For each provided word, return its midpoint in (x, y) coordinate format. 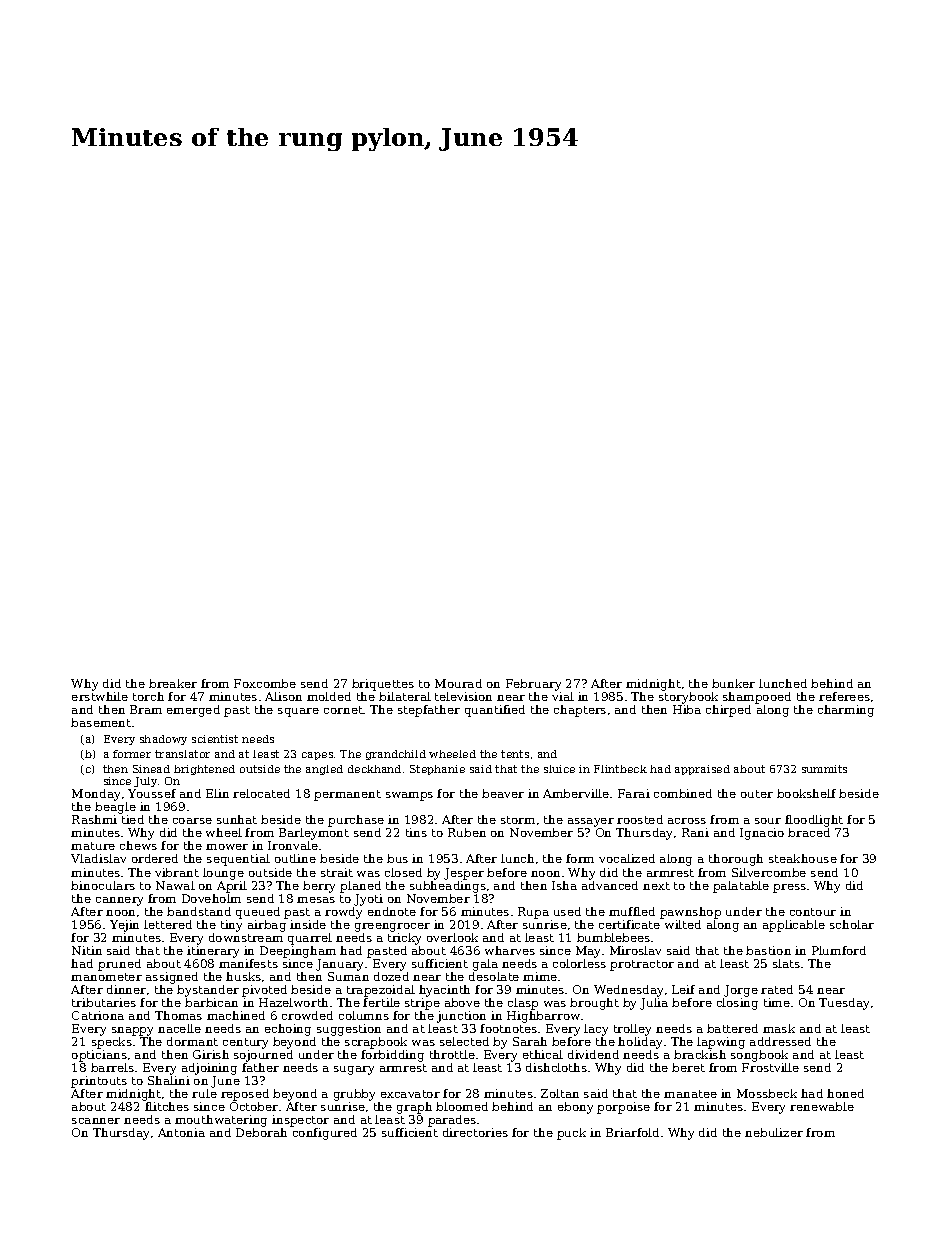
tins (416, 832)
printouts (99, 1082)
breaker (173, 683)
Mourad (458, 683)
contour (813, 912)
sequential (238, 860)
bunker (733, 683)
